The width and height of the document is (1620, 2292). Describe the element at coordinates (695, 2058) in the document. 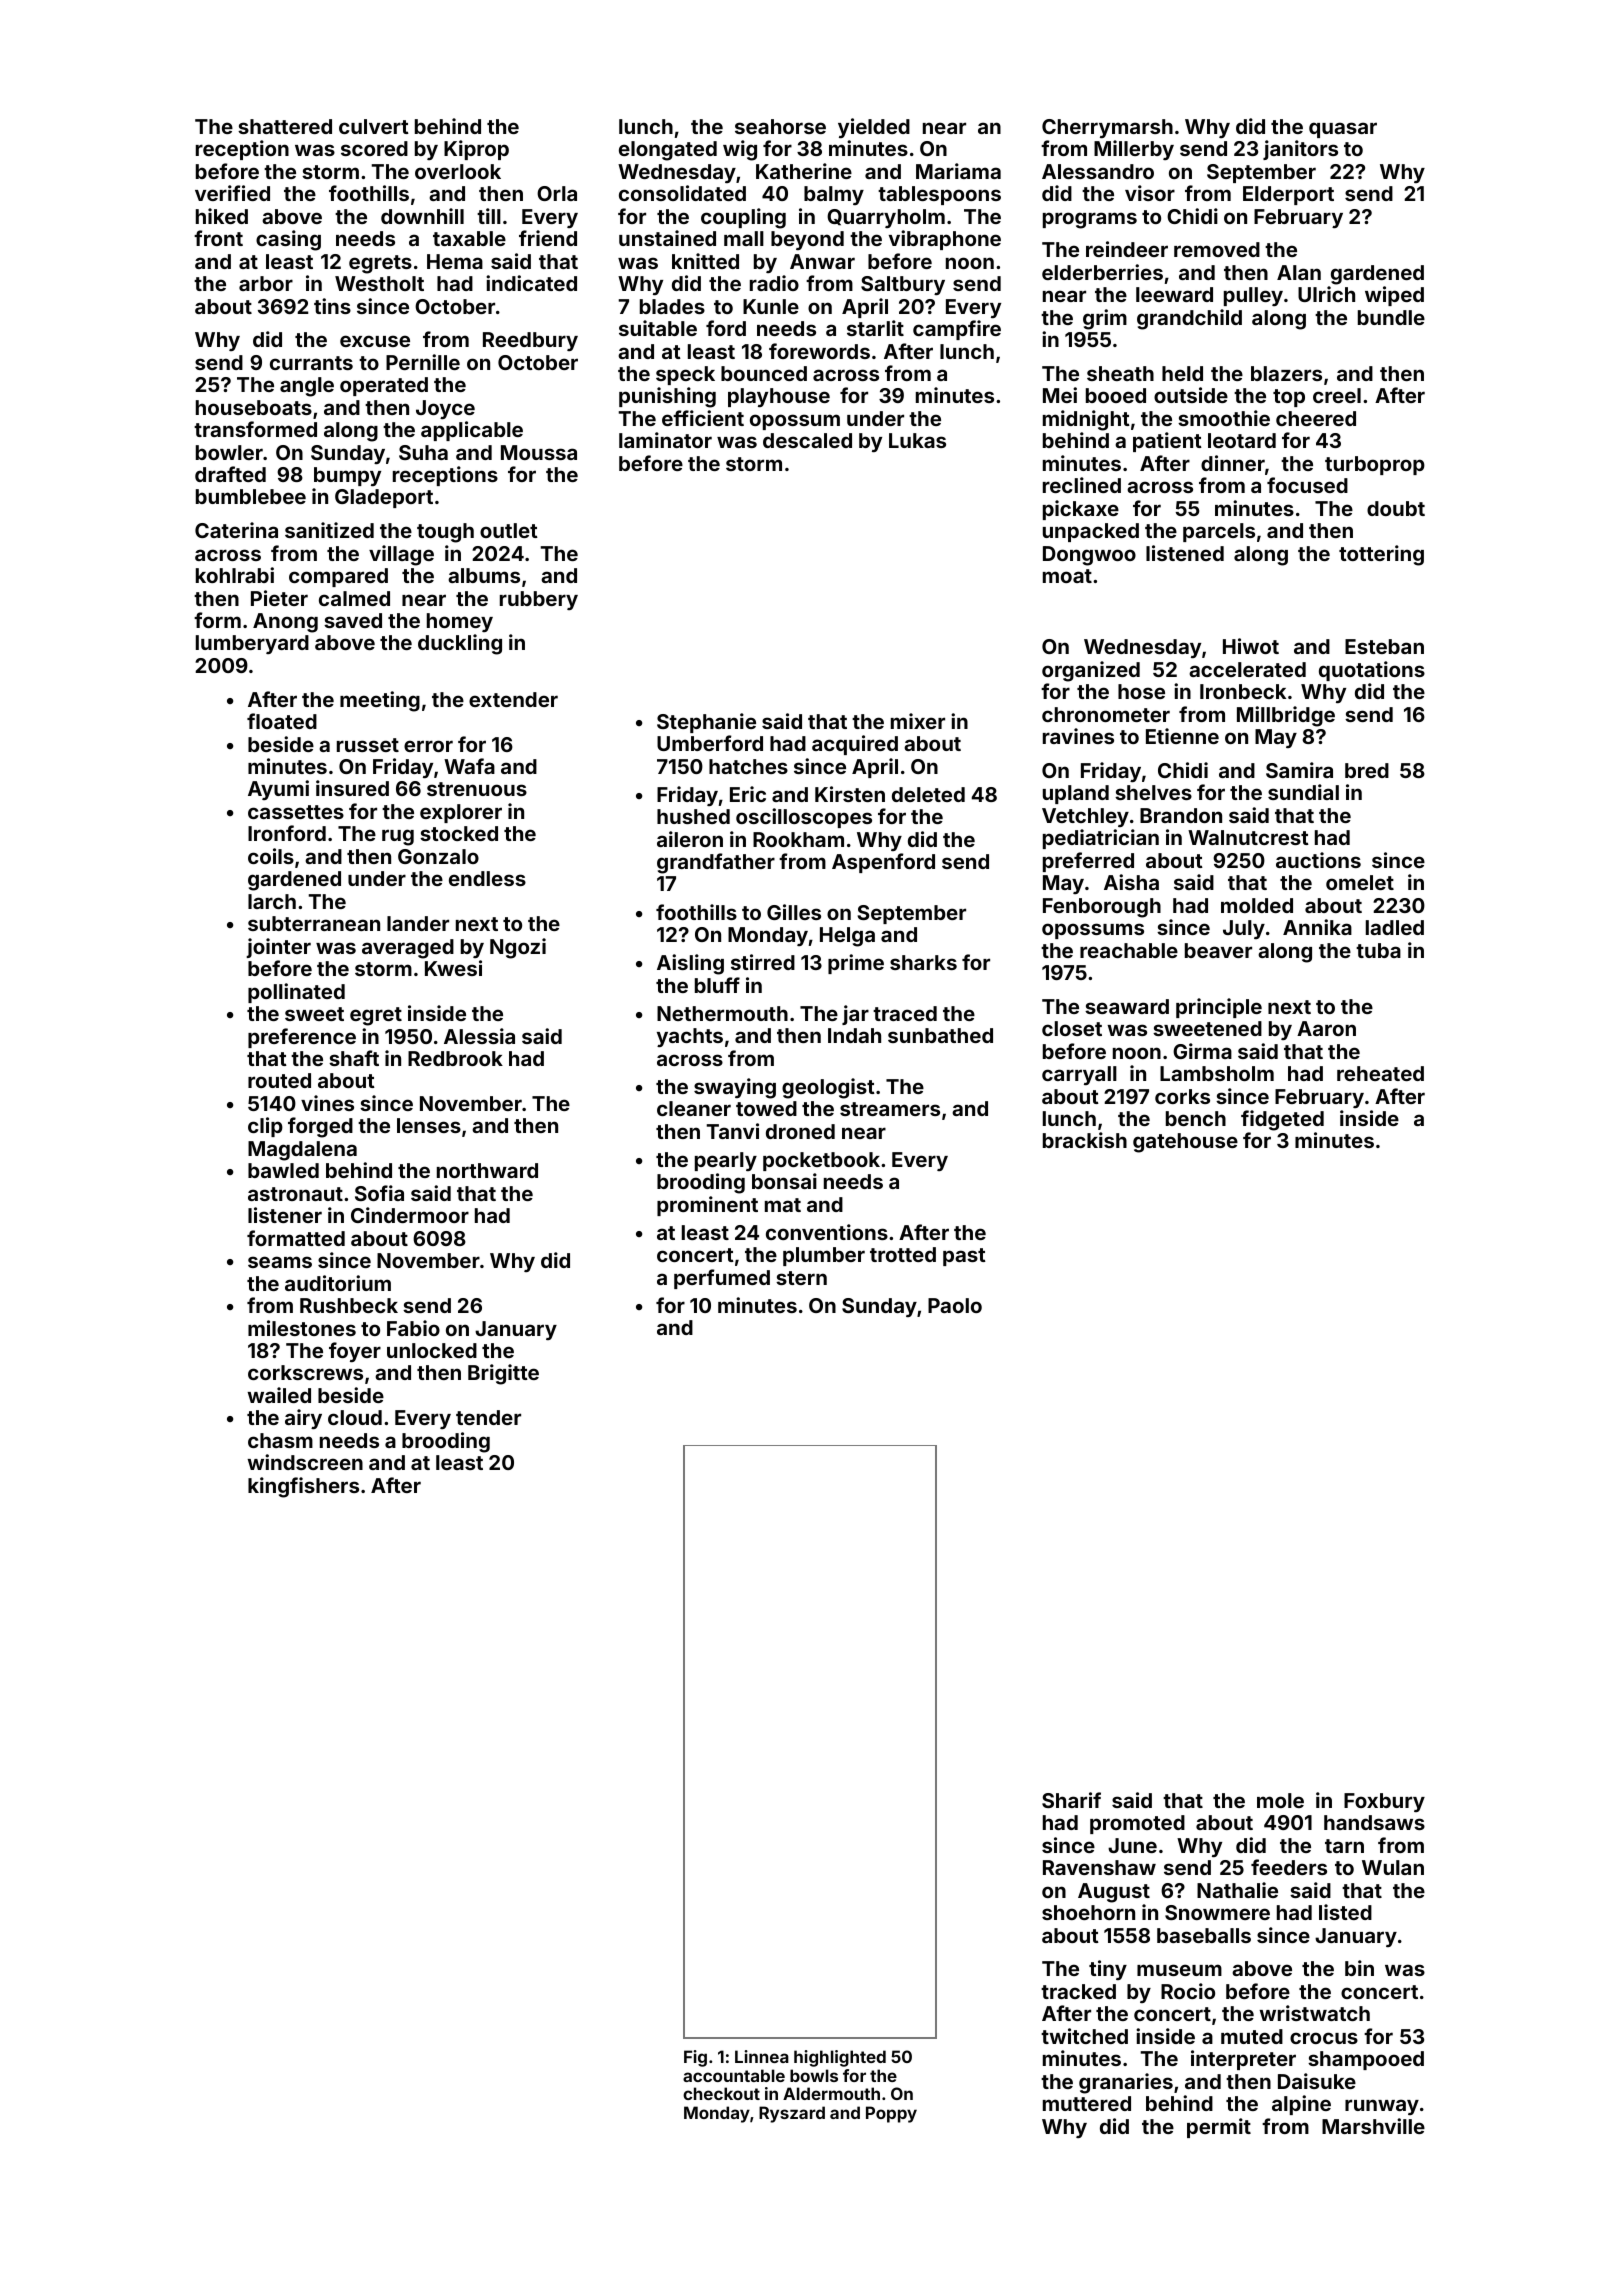

I see `Fig` at that location.
